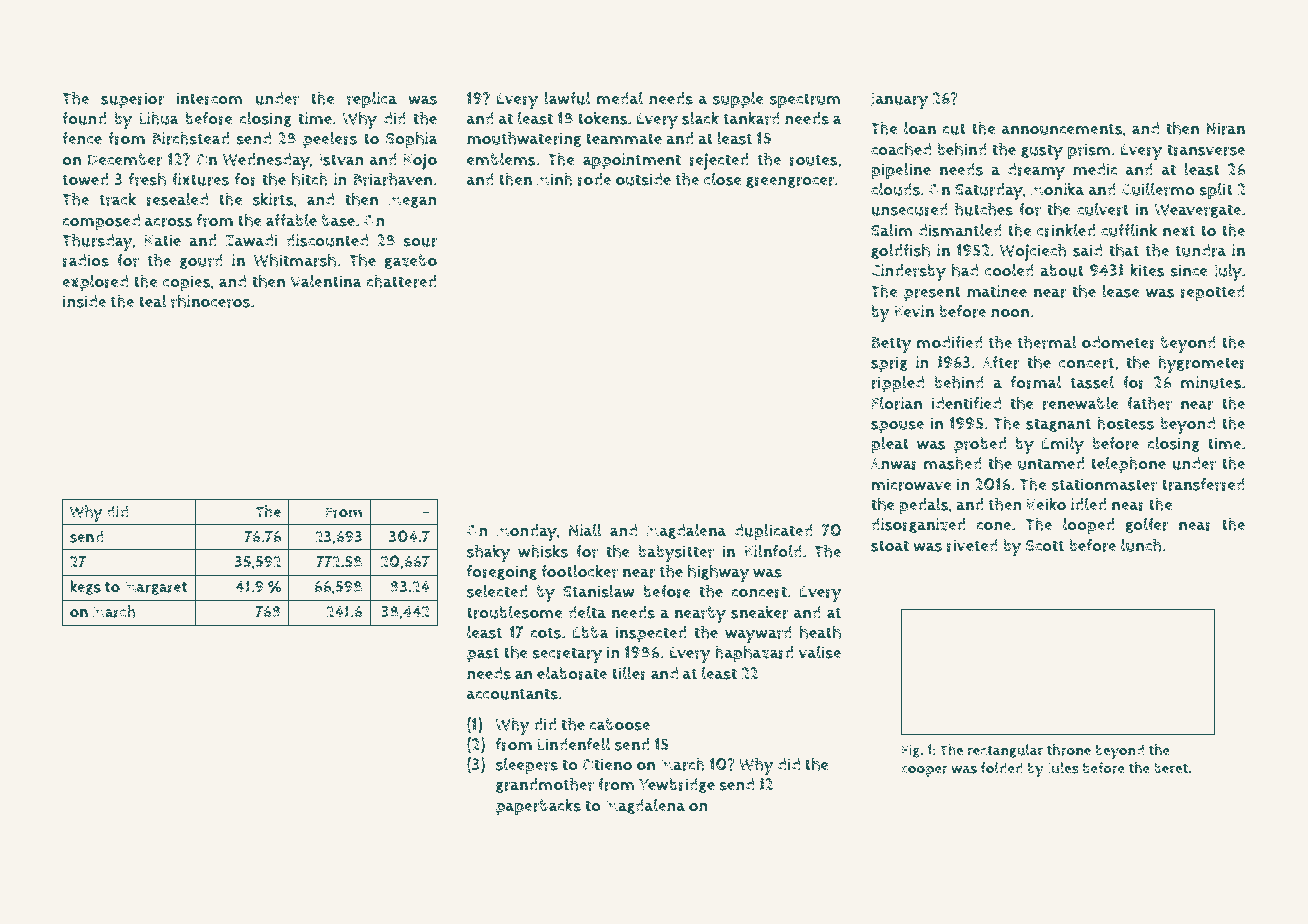  I want to click on gazebo, so click(410, 261).
